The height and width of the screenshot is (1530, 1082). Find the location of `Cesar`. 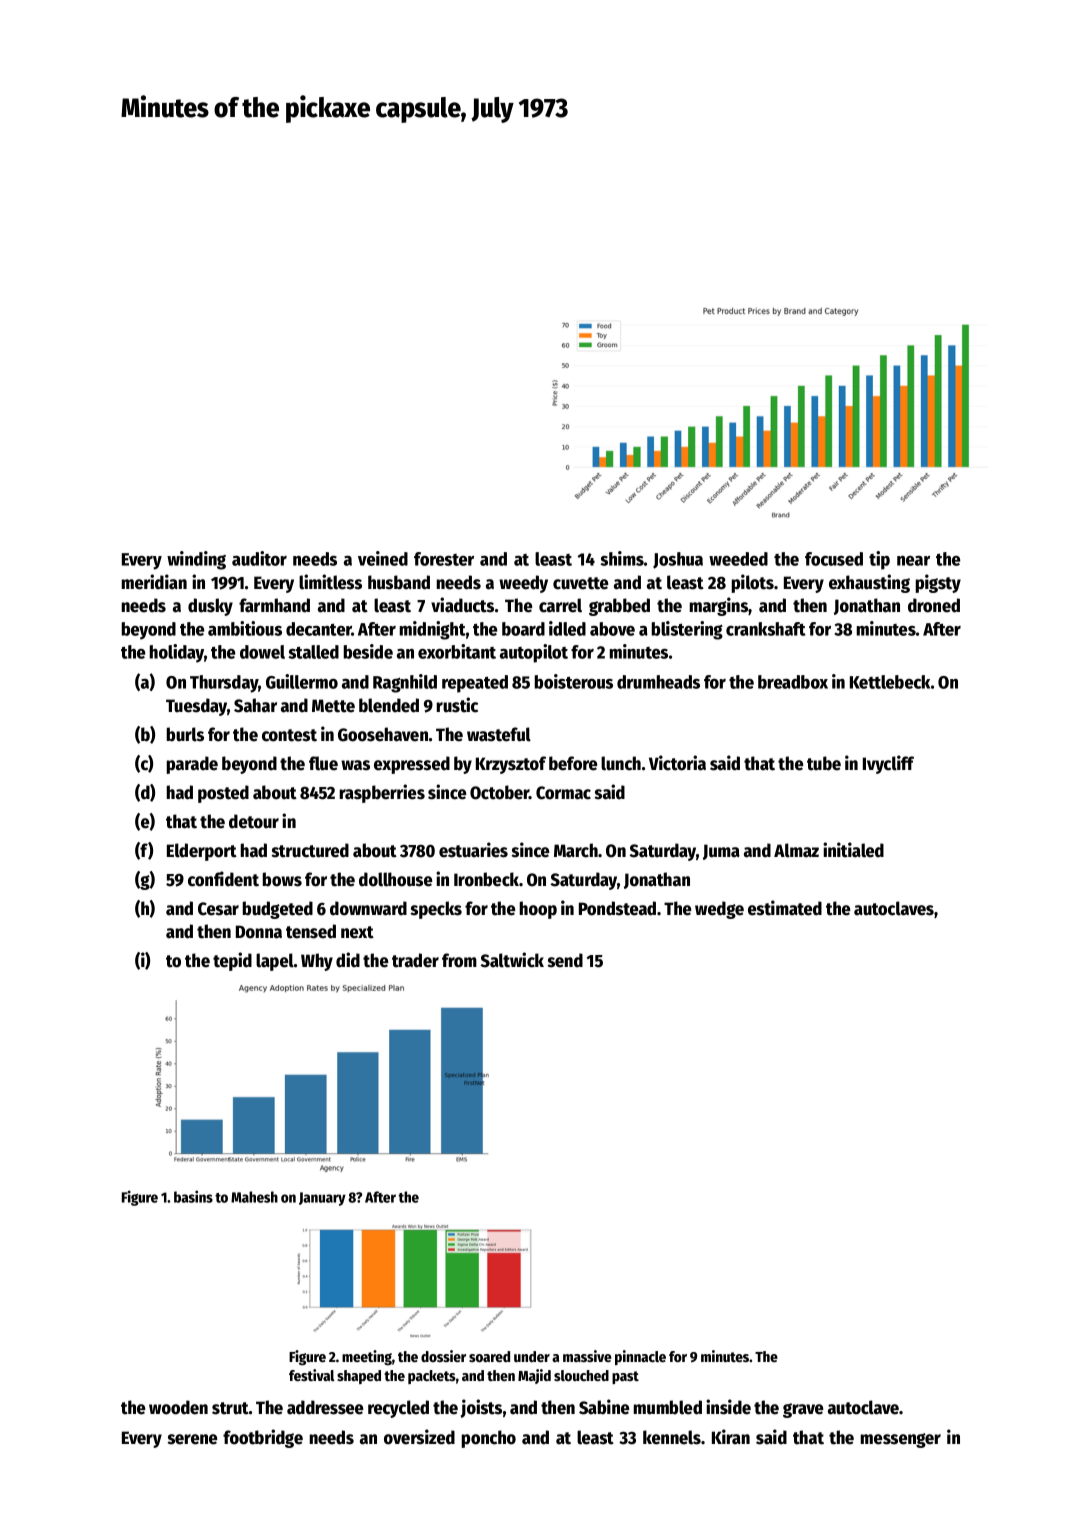

Cesar is located at coordinates (218, 909).
